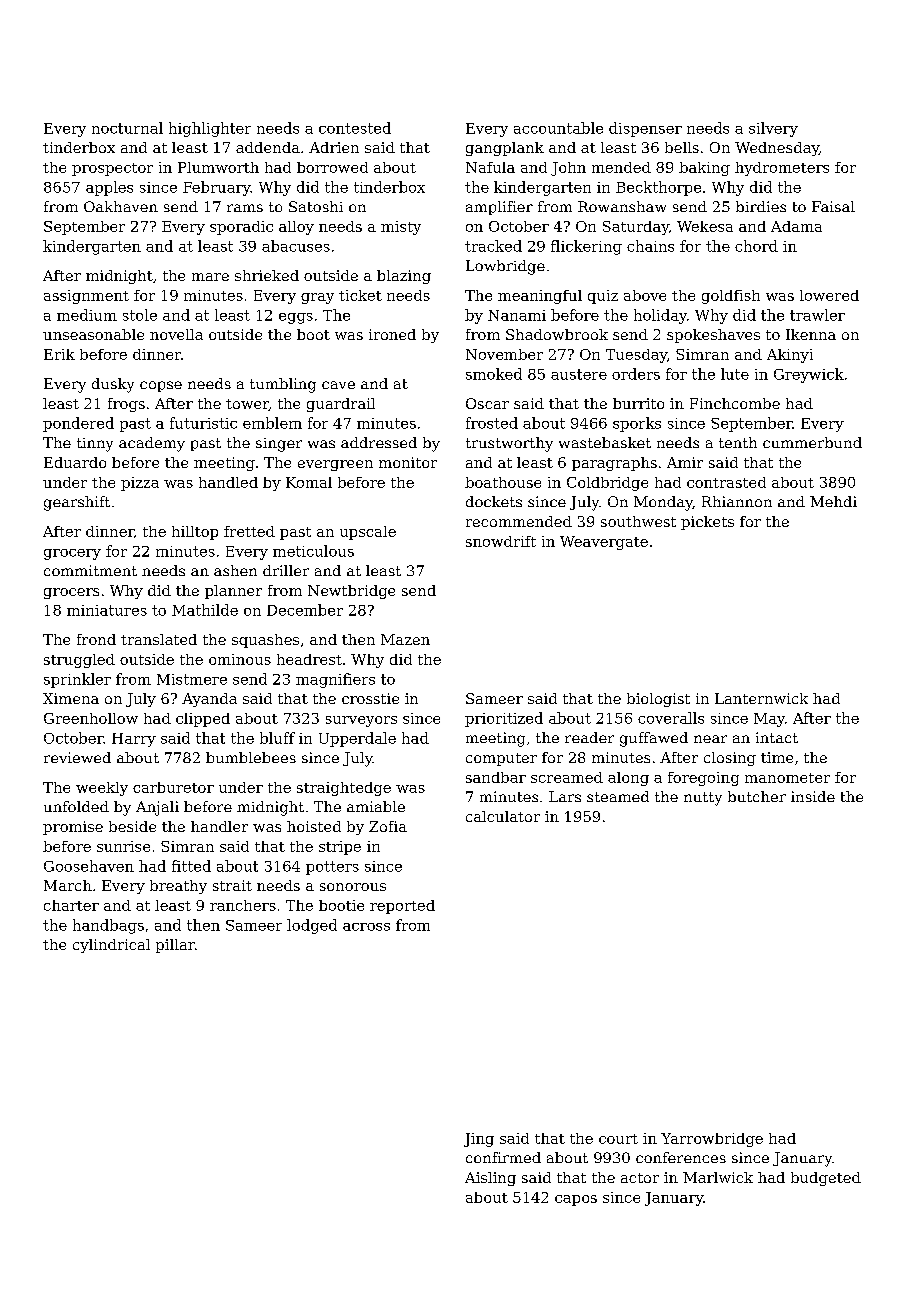 The width and height of the page is (908, 1316). Describe the element at coordinates (757, 796) in the page. I see `butcher` at that location.
